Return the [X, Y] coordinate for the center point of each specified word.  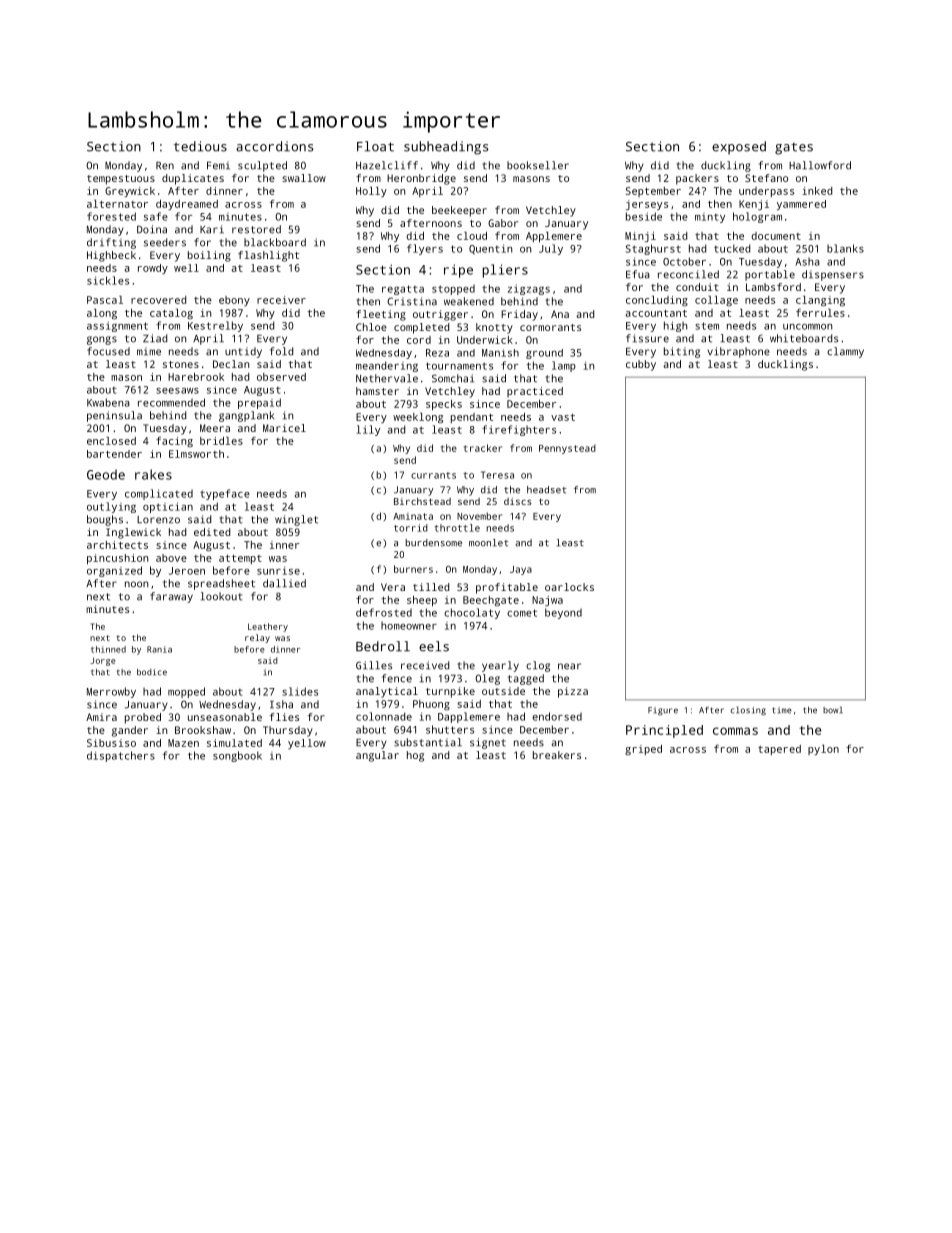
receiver [281, 300]
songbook [237, 756]
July [551, 249]
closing [748, 711]
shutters [450, 729]
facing [174, 442]
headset [546, 490]
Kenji [754, 205]
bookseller [538, 165]
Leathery [268, 627]
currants [433, 475]
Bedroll [383, 646]
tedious [200, 146]
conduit [697, 287]
